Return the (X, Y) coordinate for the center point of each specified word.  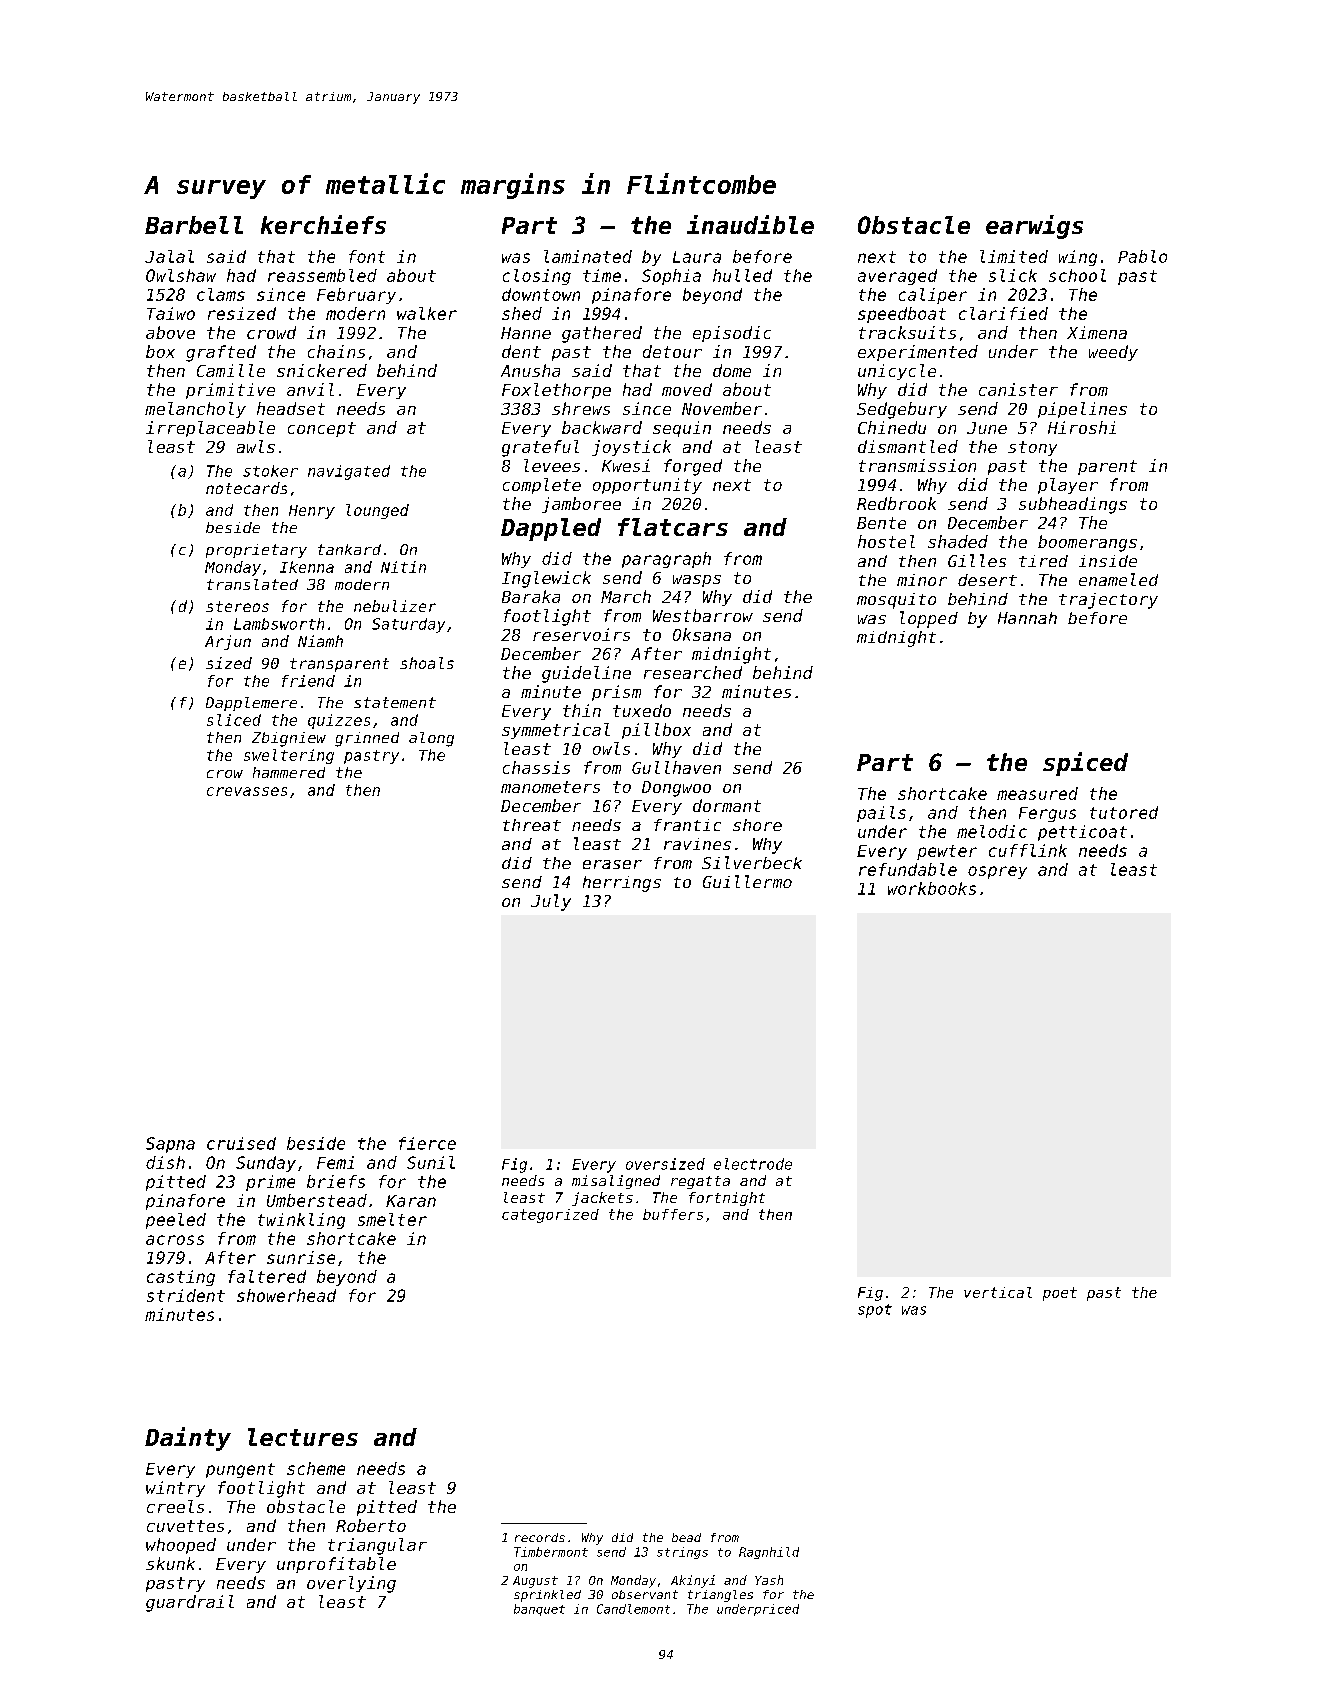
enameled (1118, 579)
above (170, 332)
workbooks (932, 888)
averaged (897, 277)
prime (270, 1183)
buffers (673, 1214)
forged (693, 467)
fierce (427, 1143)
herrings (622, 884)
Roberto (371, 1525)
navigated (349, 472)
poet (1060, 1294)
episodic (732, 334)
